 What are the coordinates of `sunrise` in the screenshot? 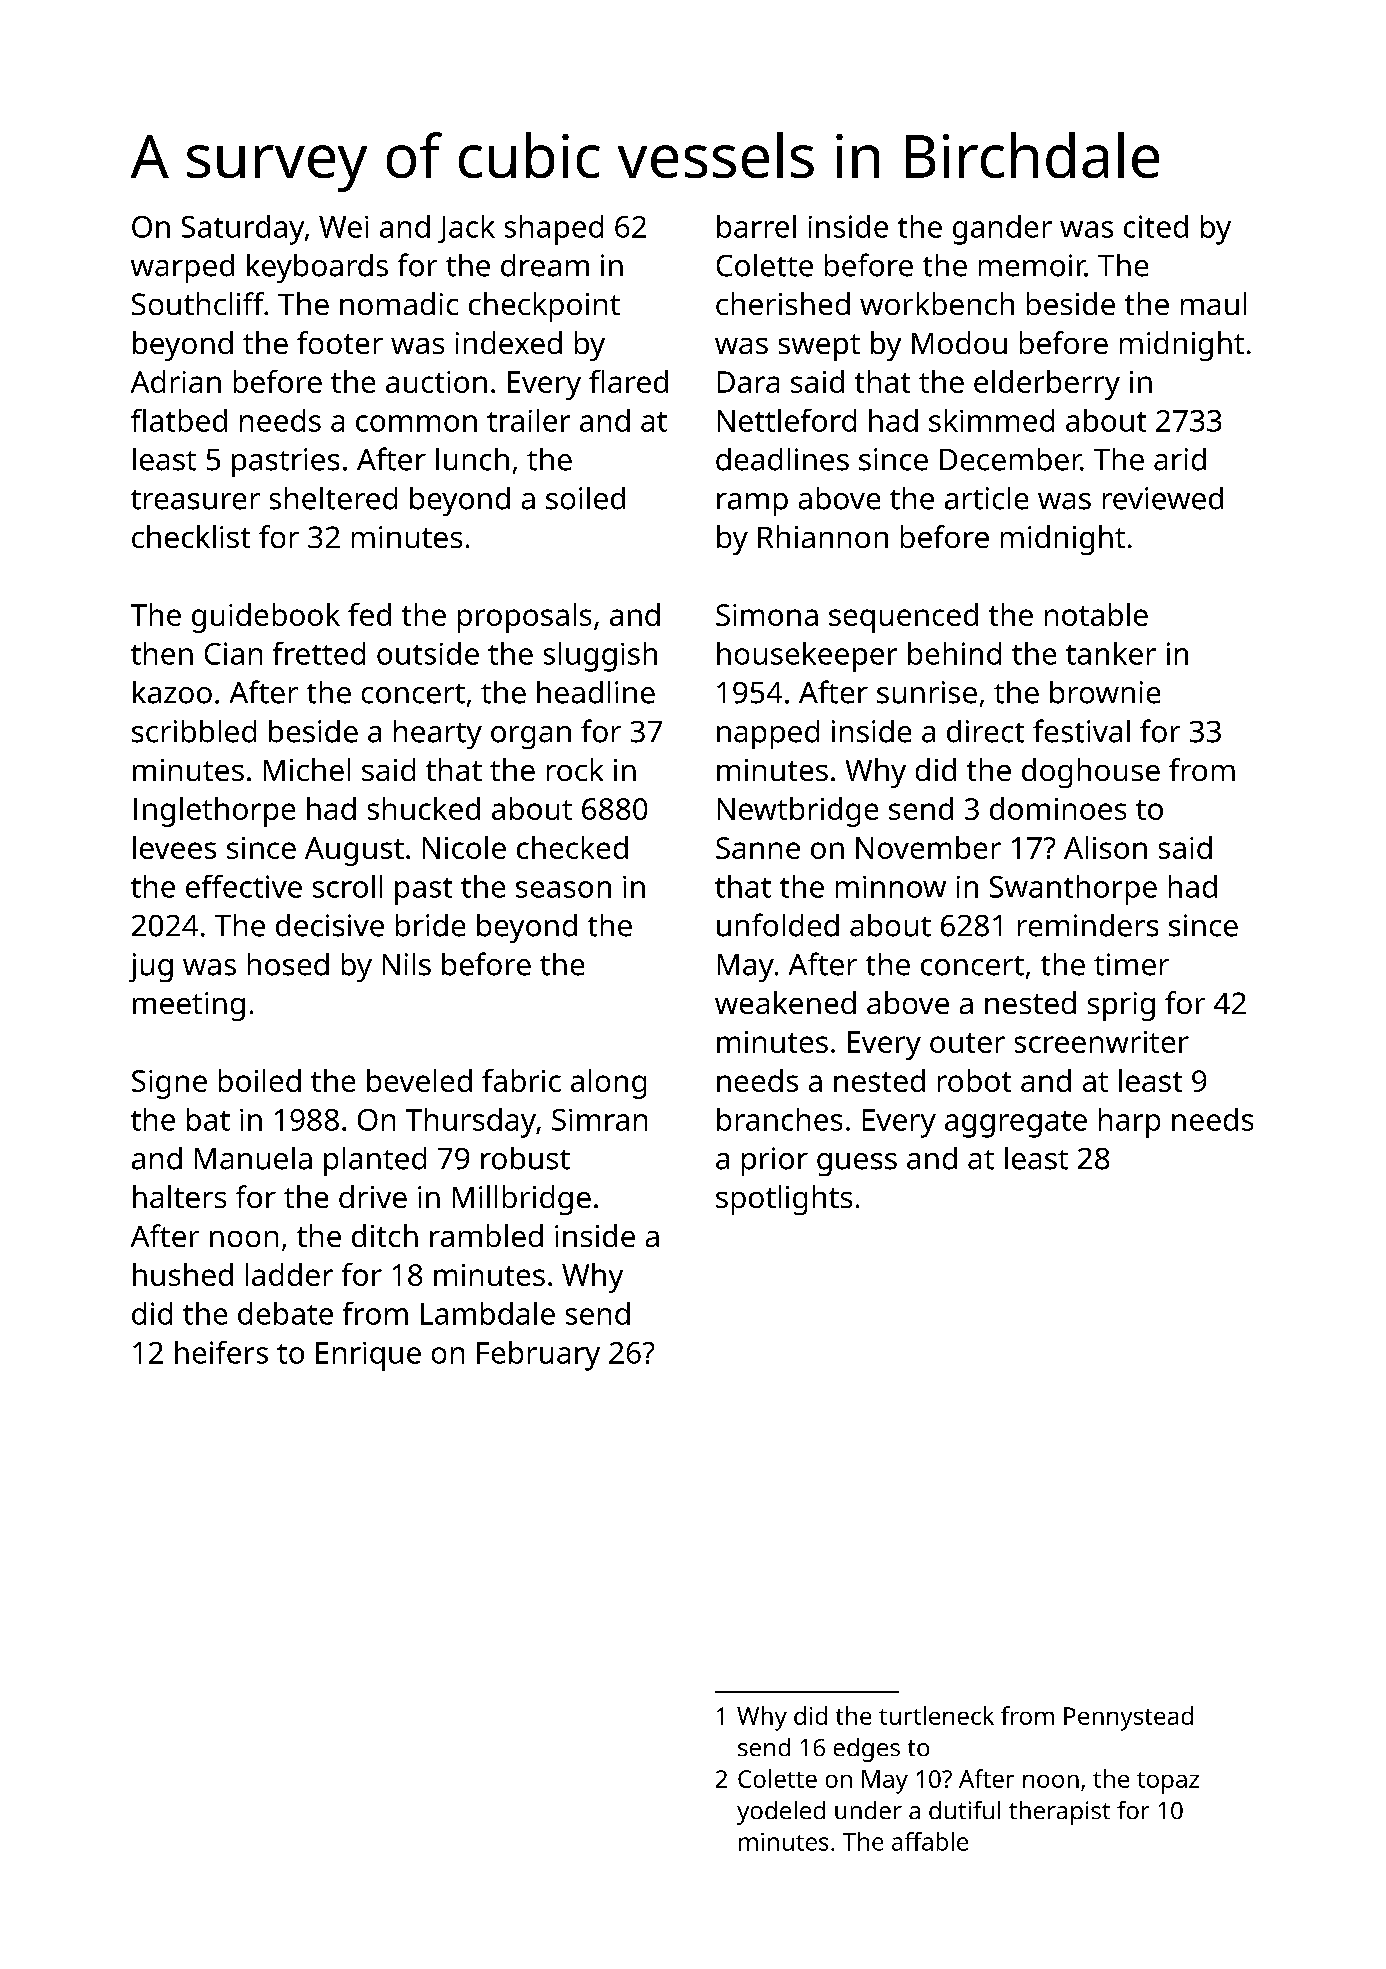 It's located at (927, 692).
